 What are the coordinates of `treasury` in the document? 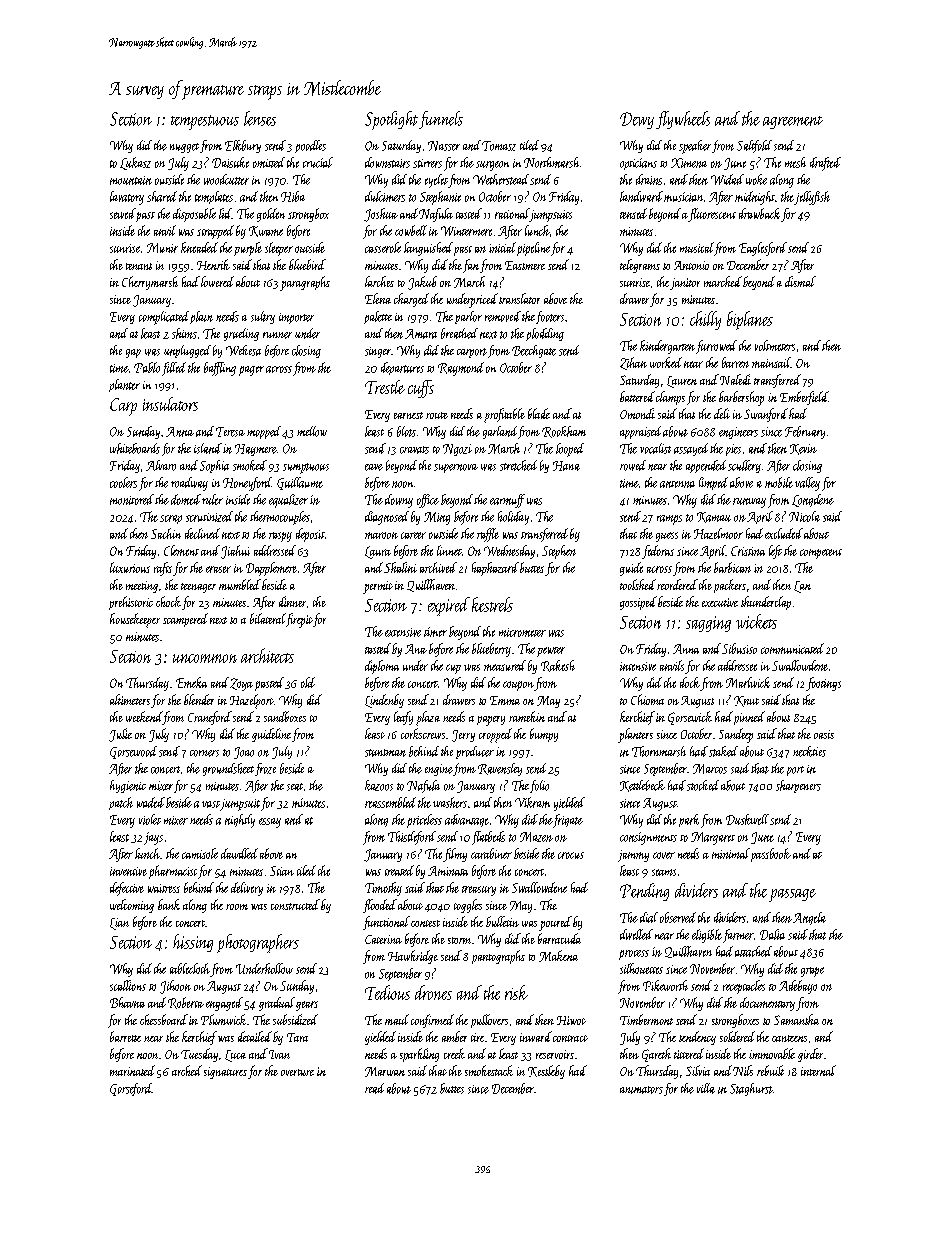 It's located at (479, 891).
